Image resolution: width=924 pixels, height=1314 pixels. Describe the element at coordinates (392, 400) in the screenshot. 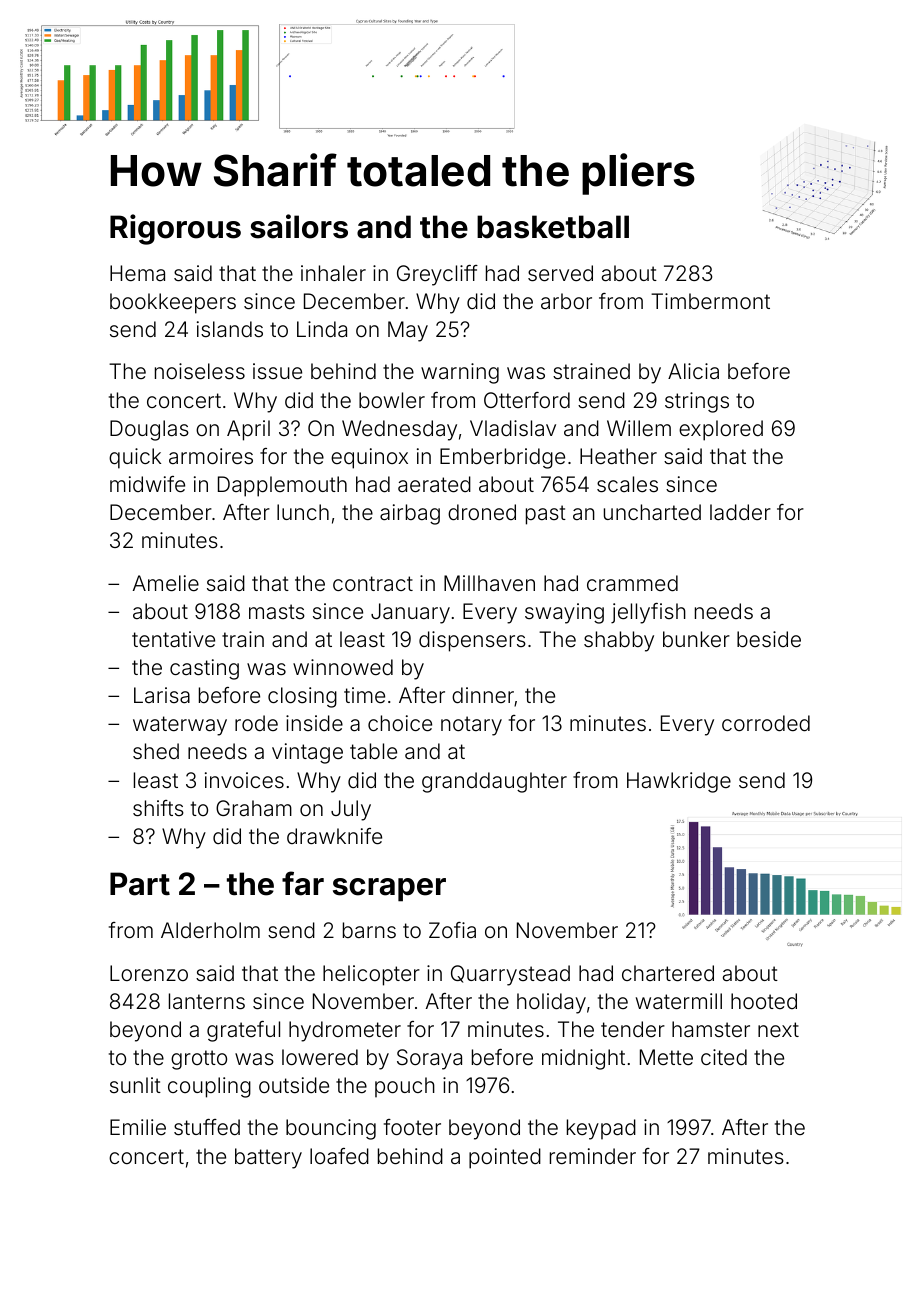

I see `bowler` at that location.
